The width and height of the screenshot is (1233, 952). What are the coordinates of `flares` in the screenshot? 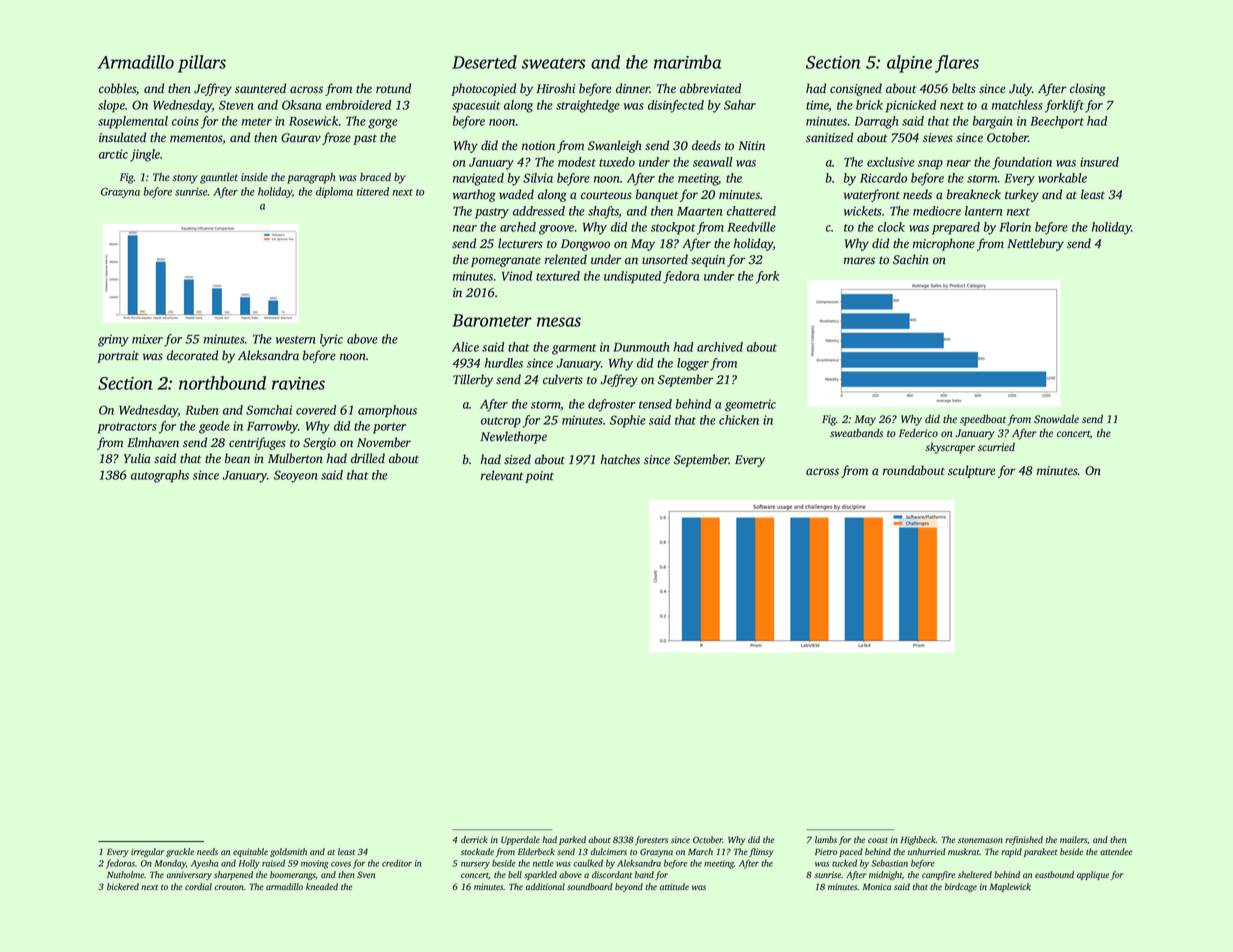 It's located at (957, 64).
